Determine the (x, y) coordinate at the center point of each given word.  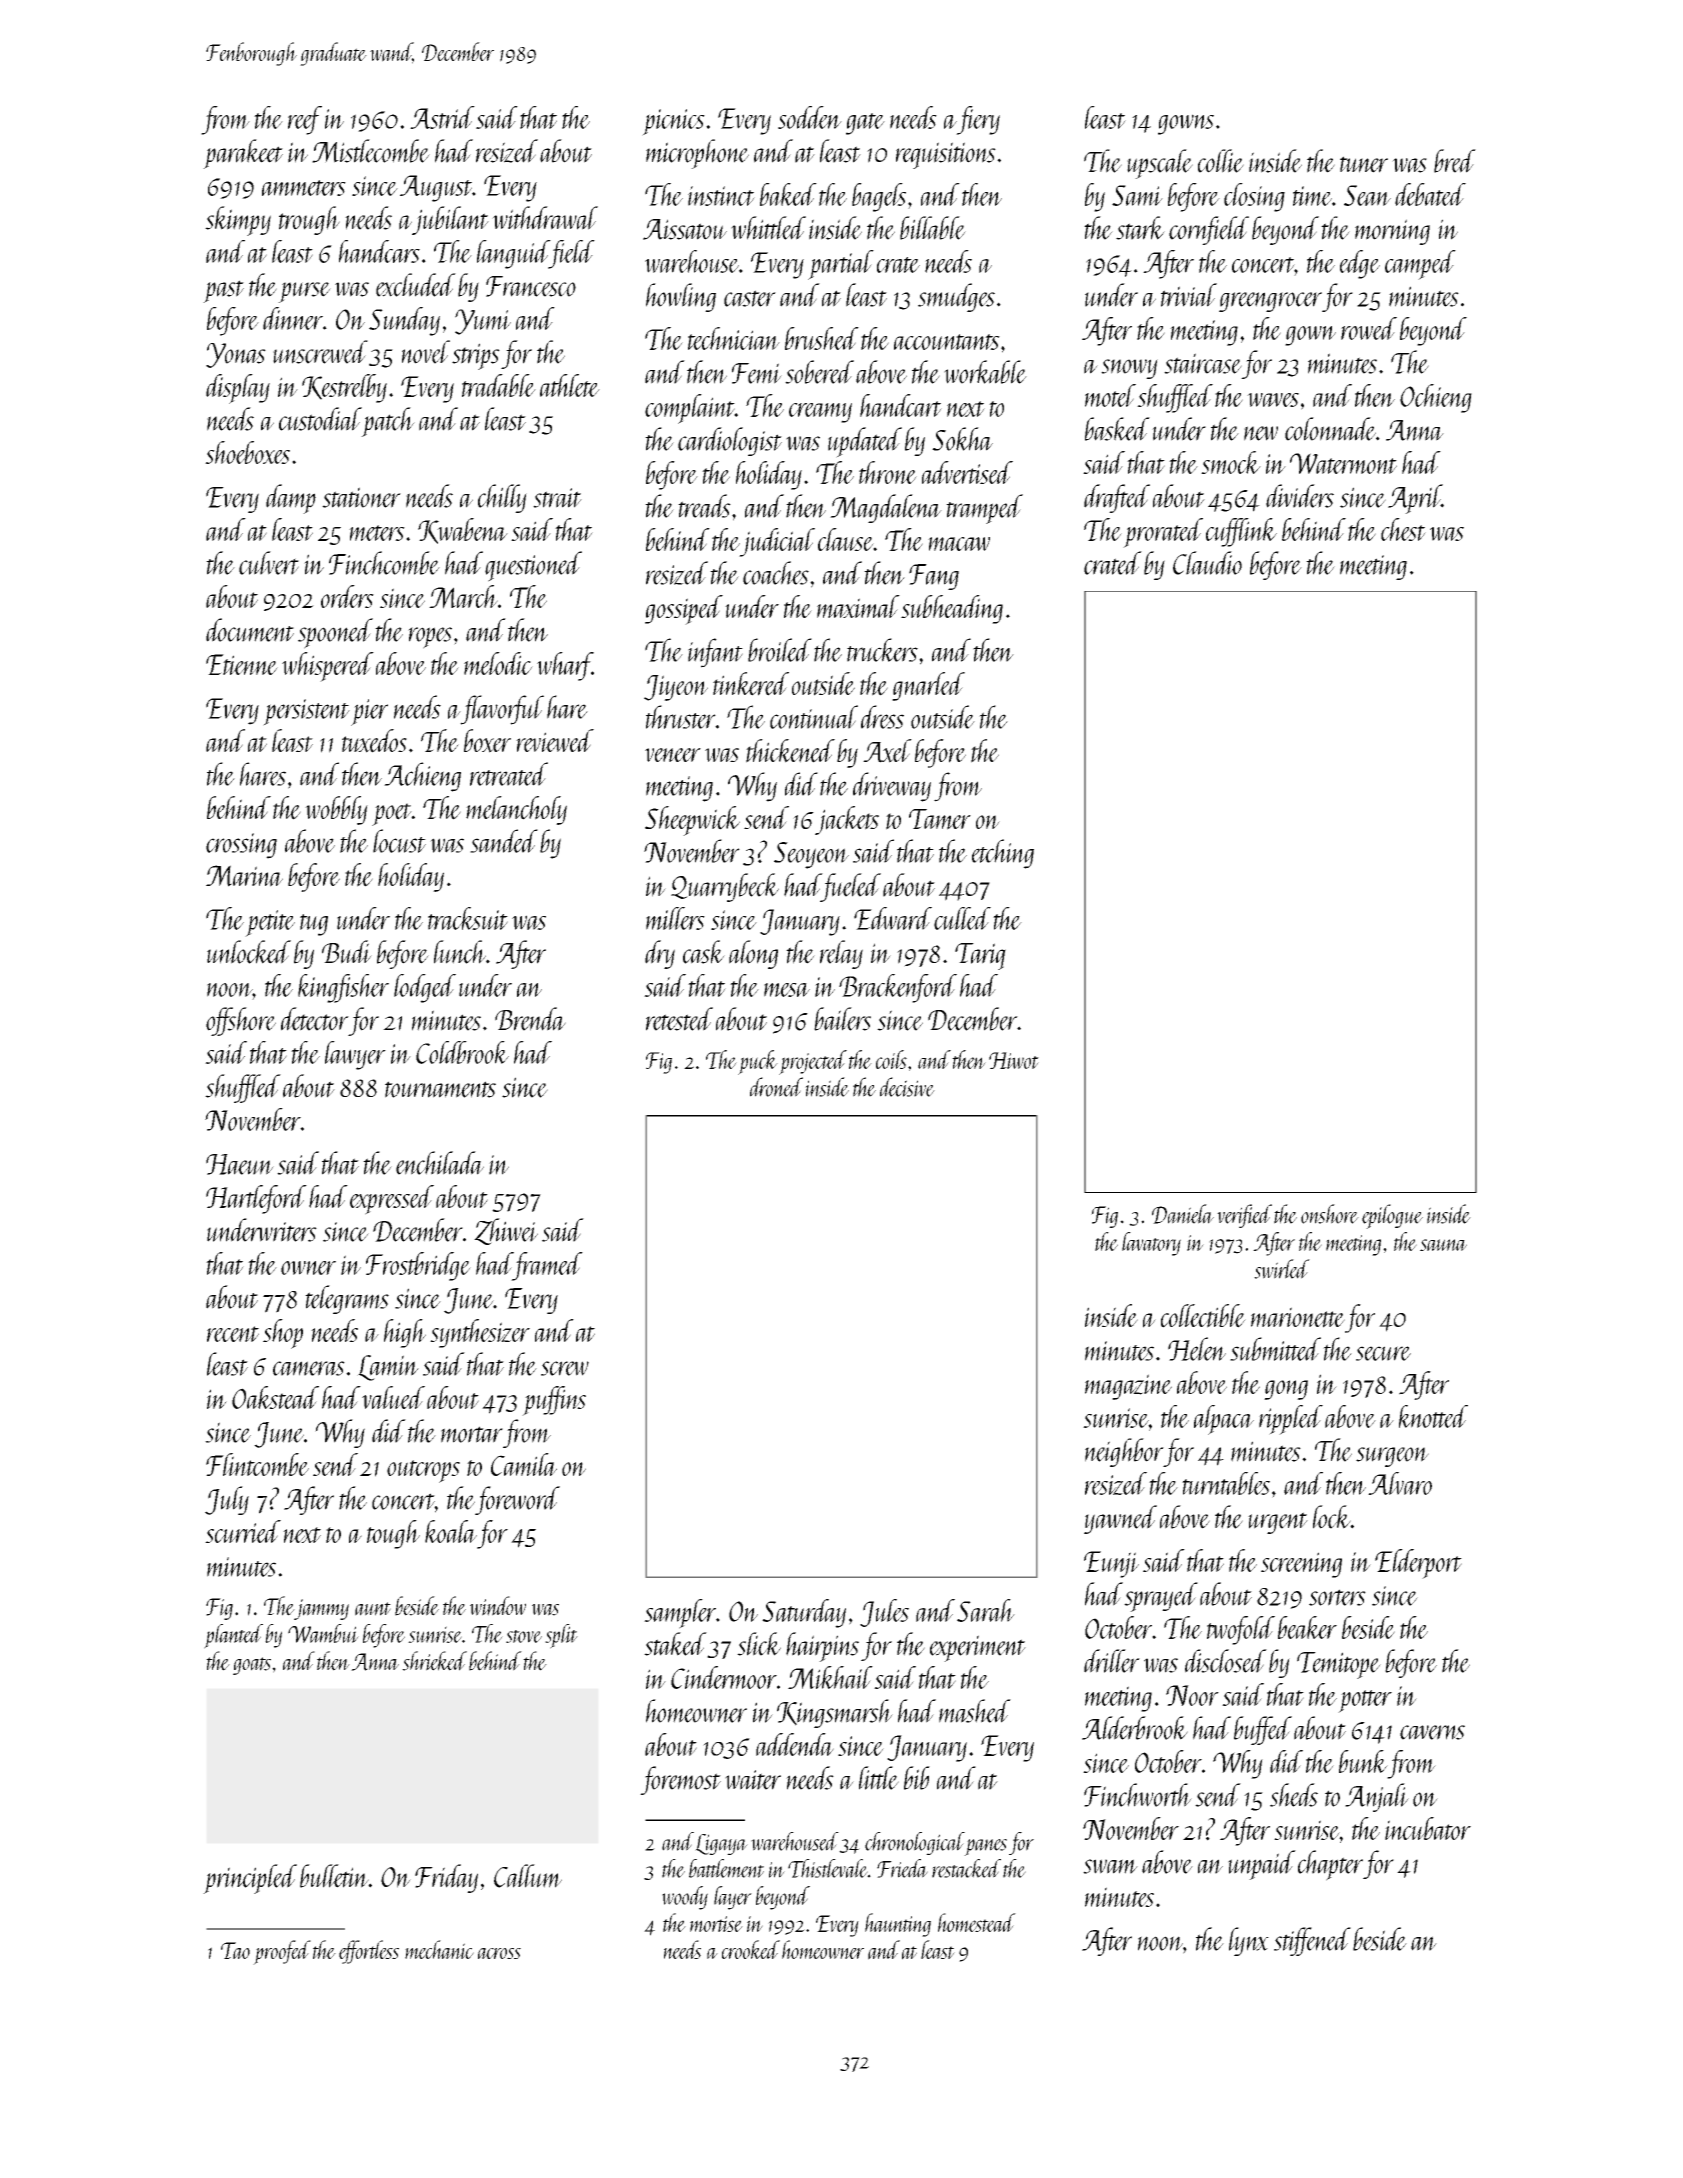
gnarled (928, 686)
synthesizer (480, 1333)
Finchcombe (384, 563)
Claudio (1207, 563)
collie (1221, 161)
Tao (235, 1950)
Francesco (531, 286)
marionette (1298, 1317)
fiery (978, 120)
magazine (1128, 1387)
